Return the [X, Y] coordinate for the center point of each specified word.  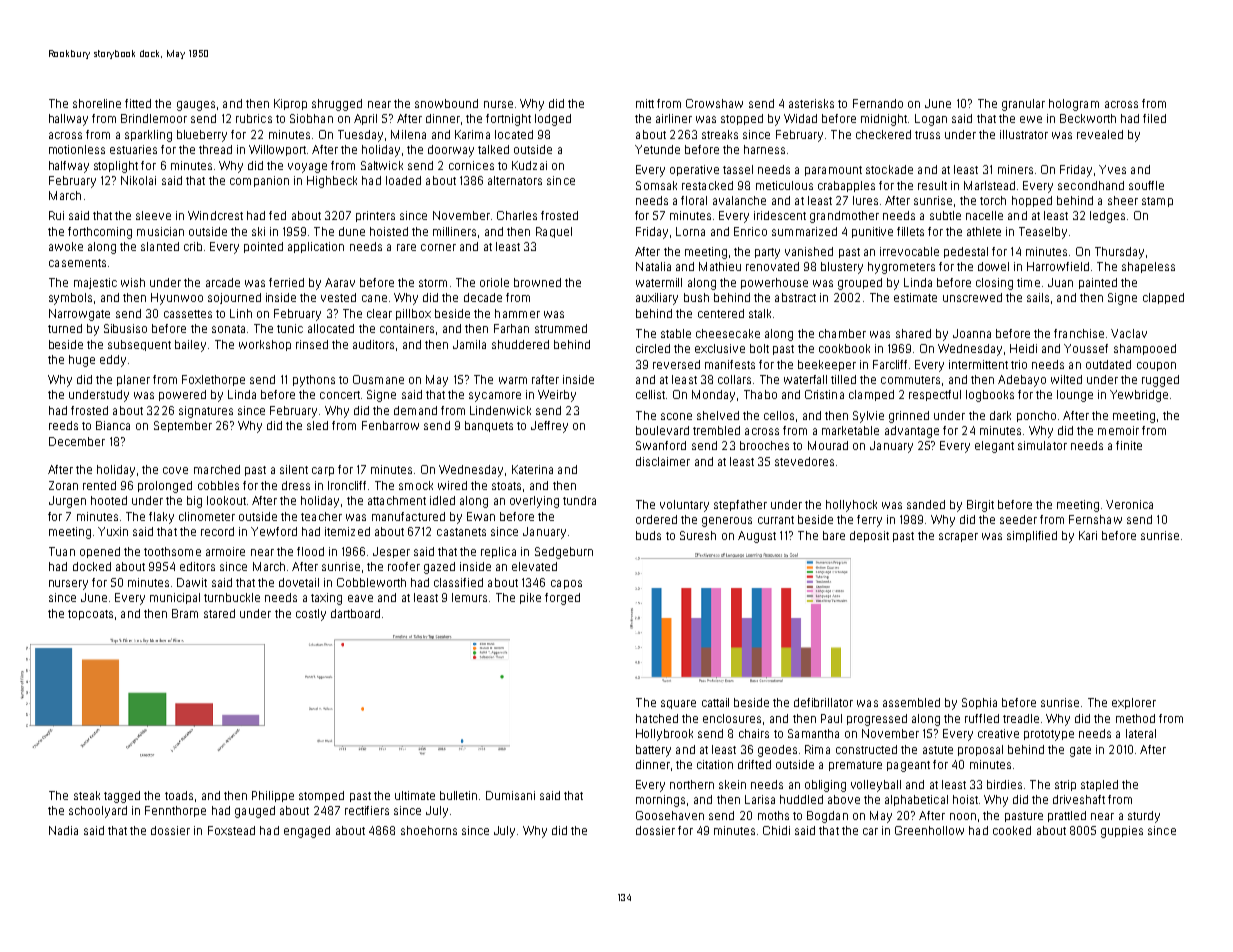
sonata [228, 329]
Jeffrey [549, 427]
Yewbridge [1139, 396]
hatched [657, 718]
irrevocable [909, 251]
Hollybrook [664, 735]
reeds [63, 425]
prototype [1049, 735]
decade [483, 297]
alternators [515, 180]
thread [215, 149]
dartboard [355, 613]
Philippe [273, 796]
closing [994, 284]
